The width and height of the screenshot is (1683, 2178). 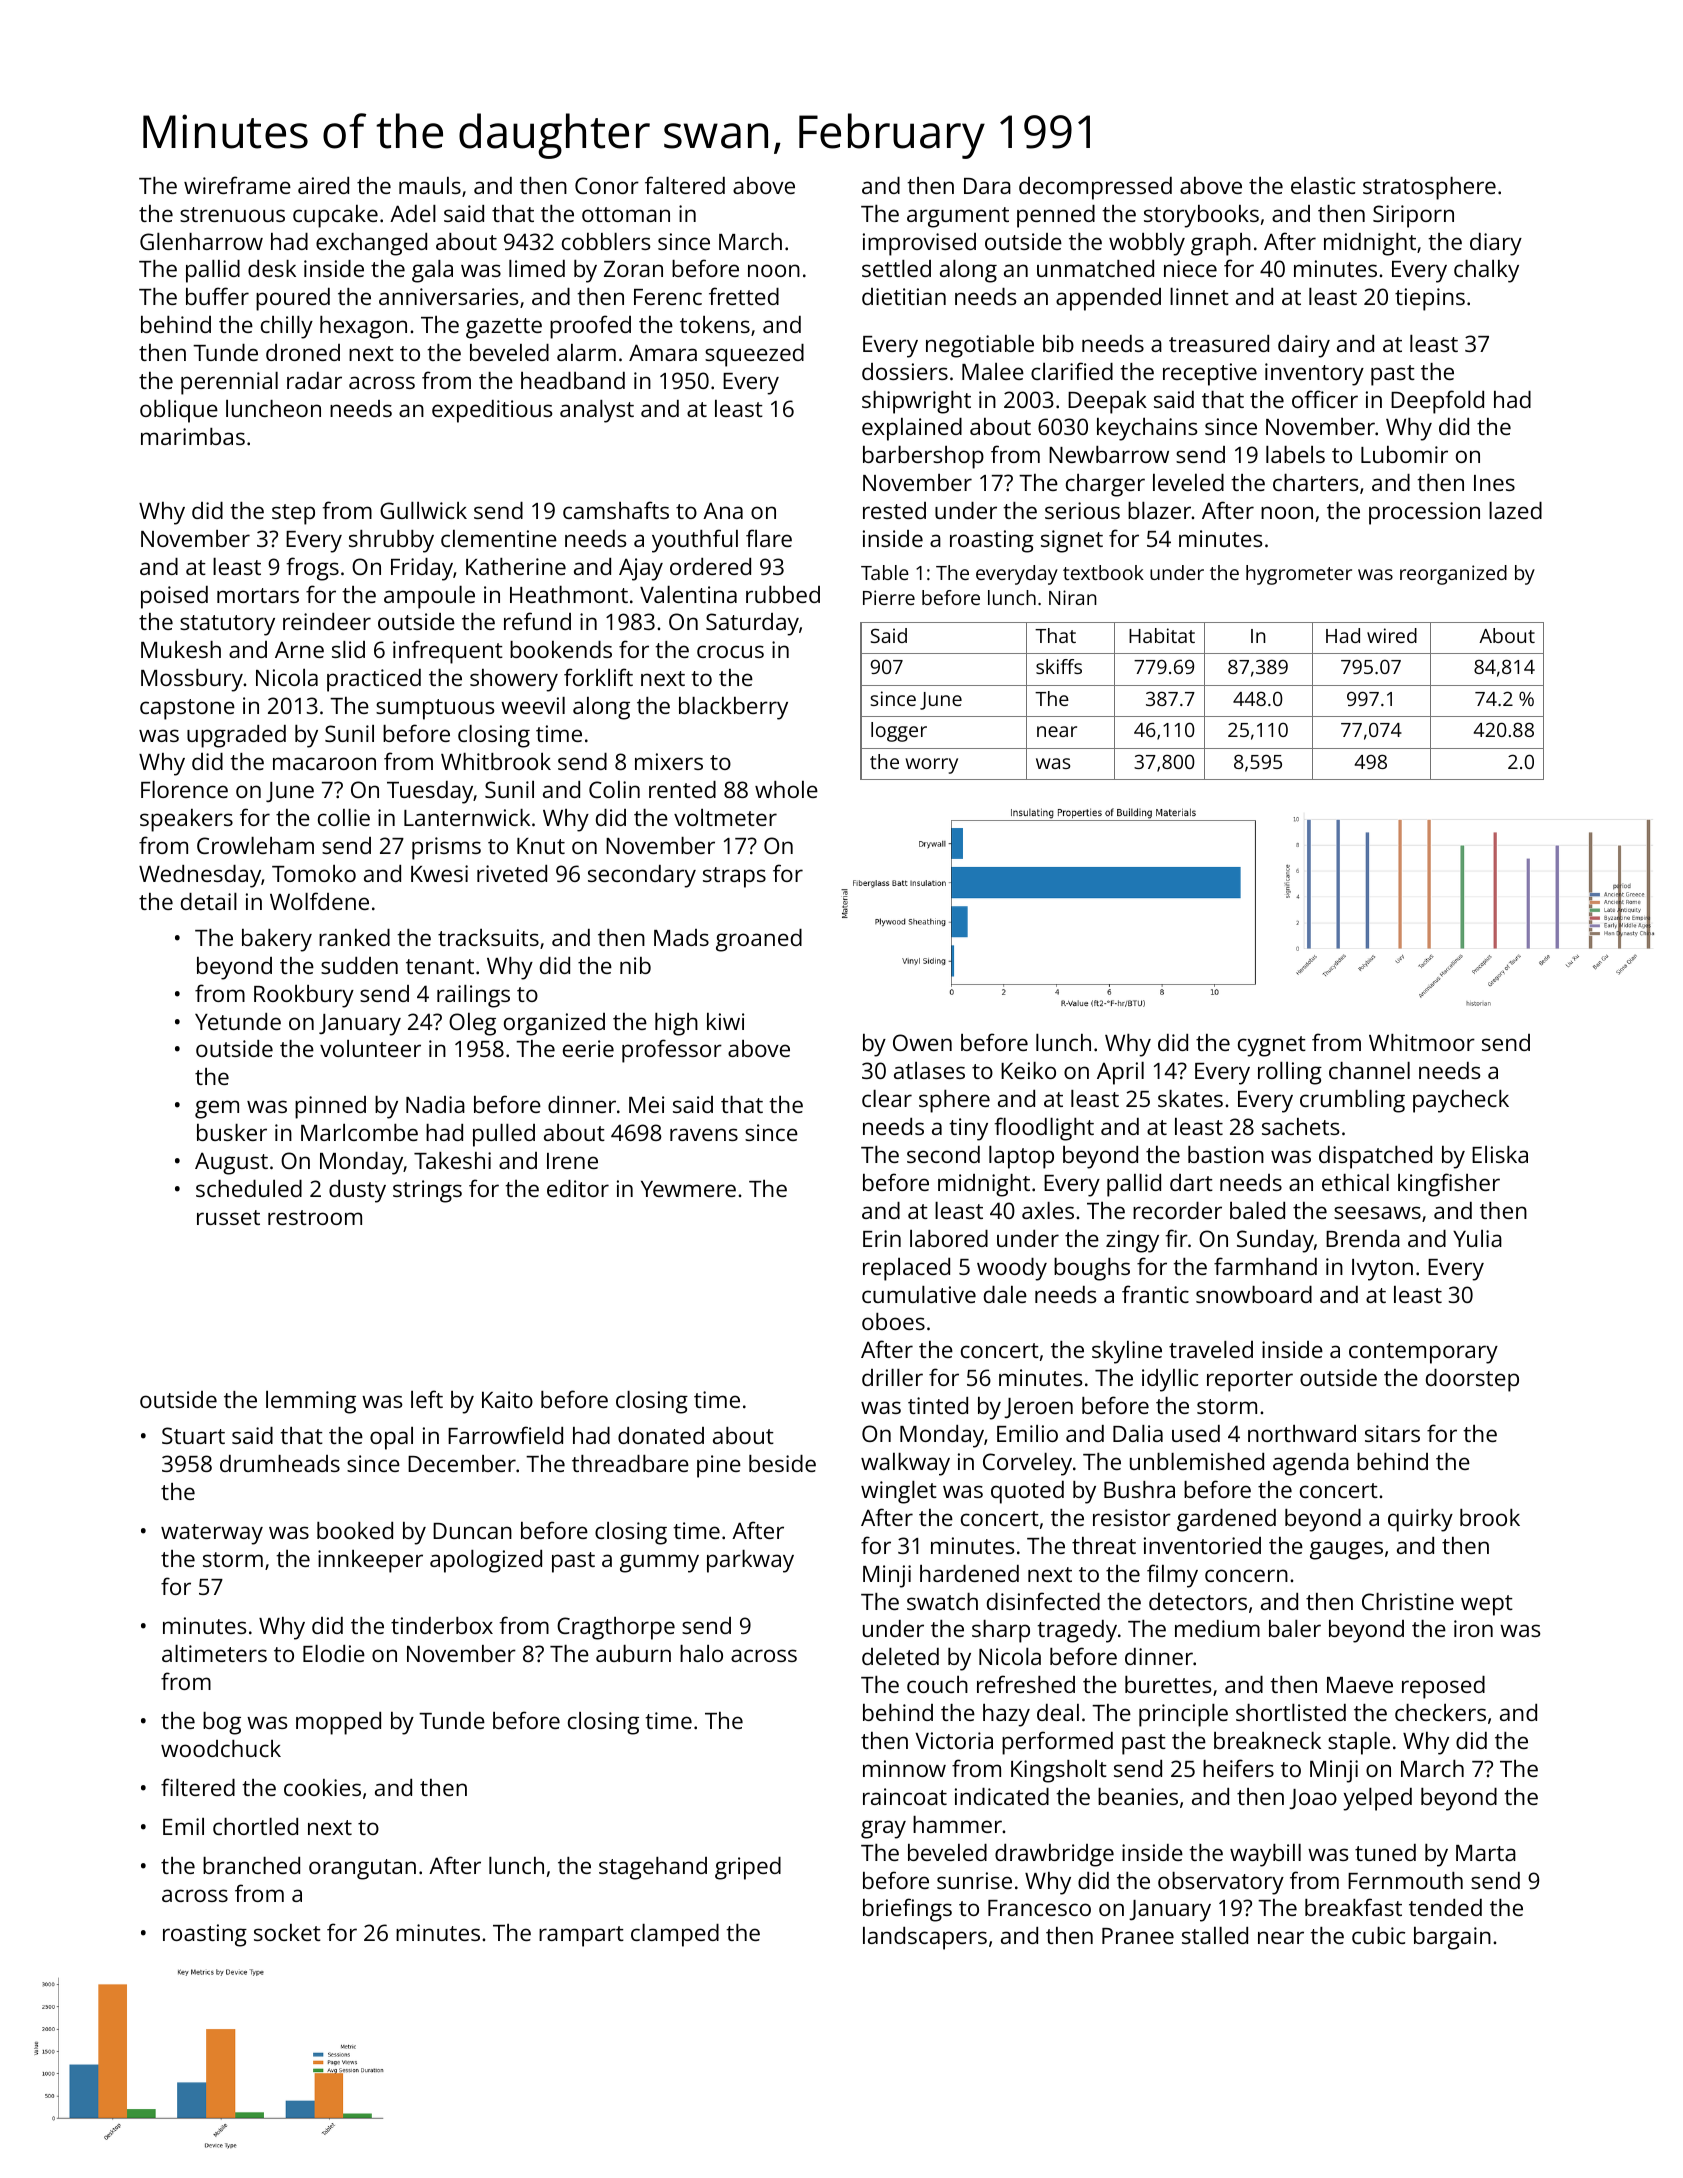 What do you see at coordinates (217, 1109) in the screenshot?
I see `gem` at bounding box center [217, 1109].
